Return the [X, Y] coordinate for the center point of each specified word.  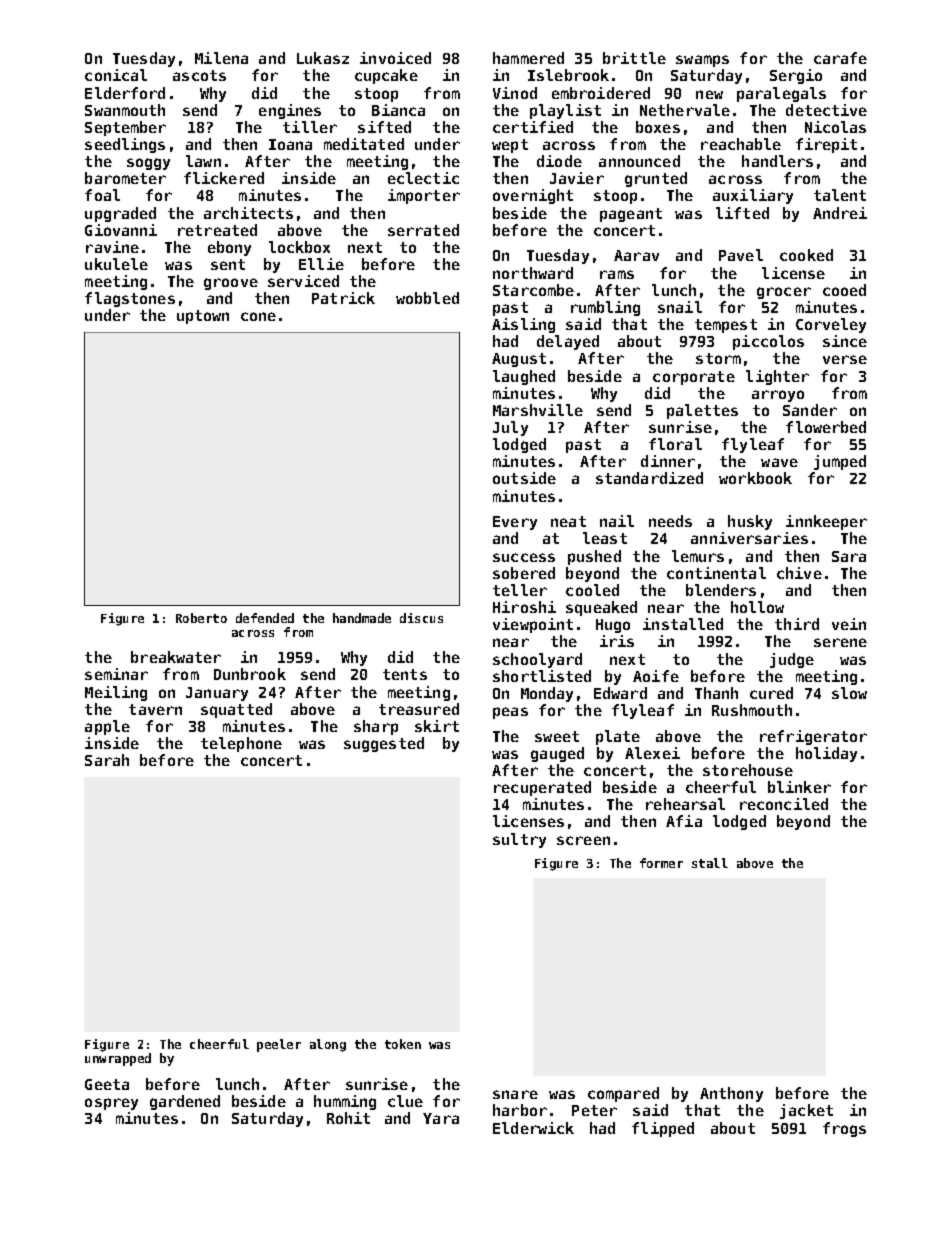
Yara [441, 1118]
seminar [116, 674]
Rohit [348, 1118]
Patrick [343, 298]
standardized [649, 478]
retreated [217, 230]
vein [849, 624]
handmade [362, 618]
